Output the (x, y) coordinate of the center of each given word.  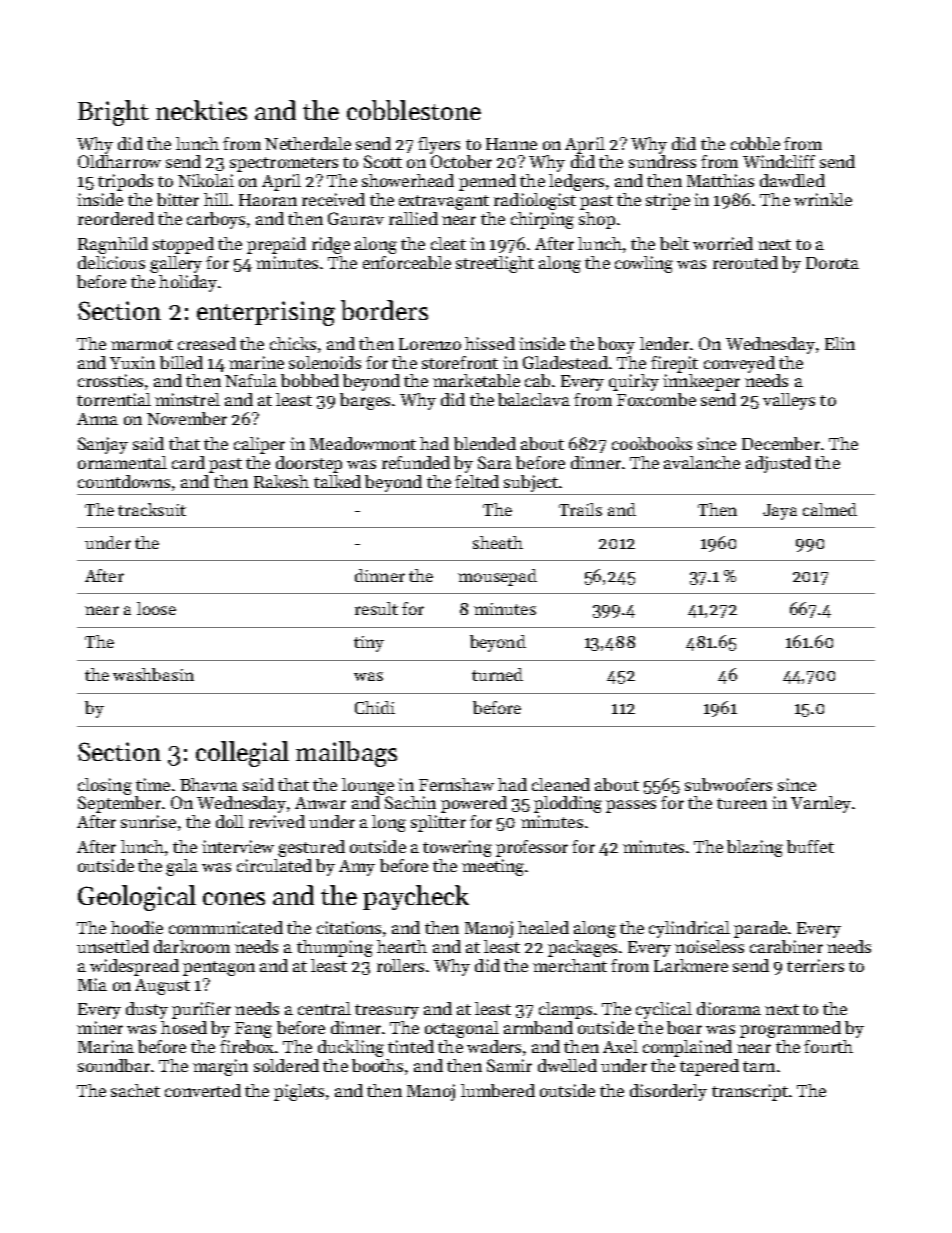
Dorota (832, 263)
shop (597, 220)
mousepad (497, 577)
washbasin (153, 674)
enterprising (266, 313)
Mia (92, 984)
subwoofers (728, 784)
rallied (413, 218)
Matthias (720, 180)
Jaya (780, 512)
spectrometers (284, 164)
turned (497, 674)
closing (105, 786)
